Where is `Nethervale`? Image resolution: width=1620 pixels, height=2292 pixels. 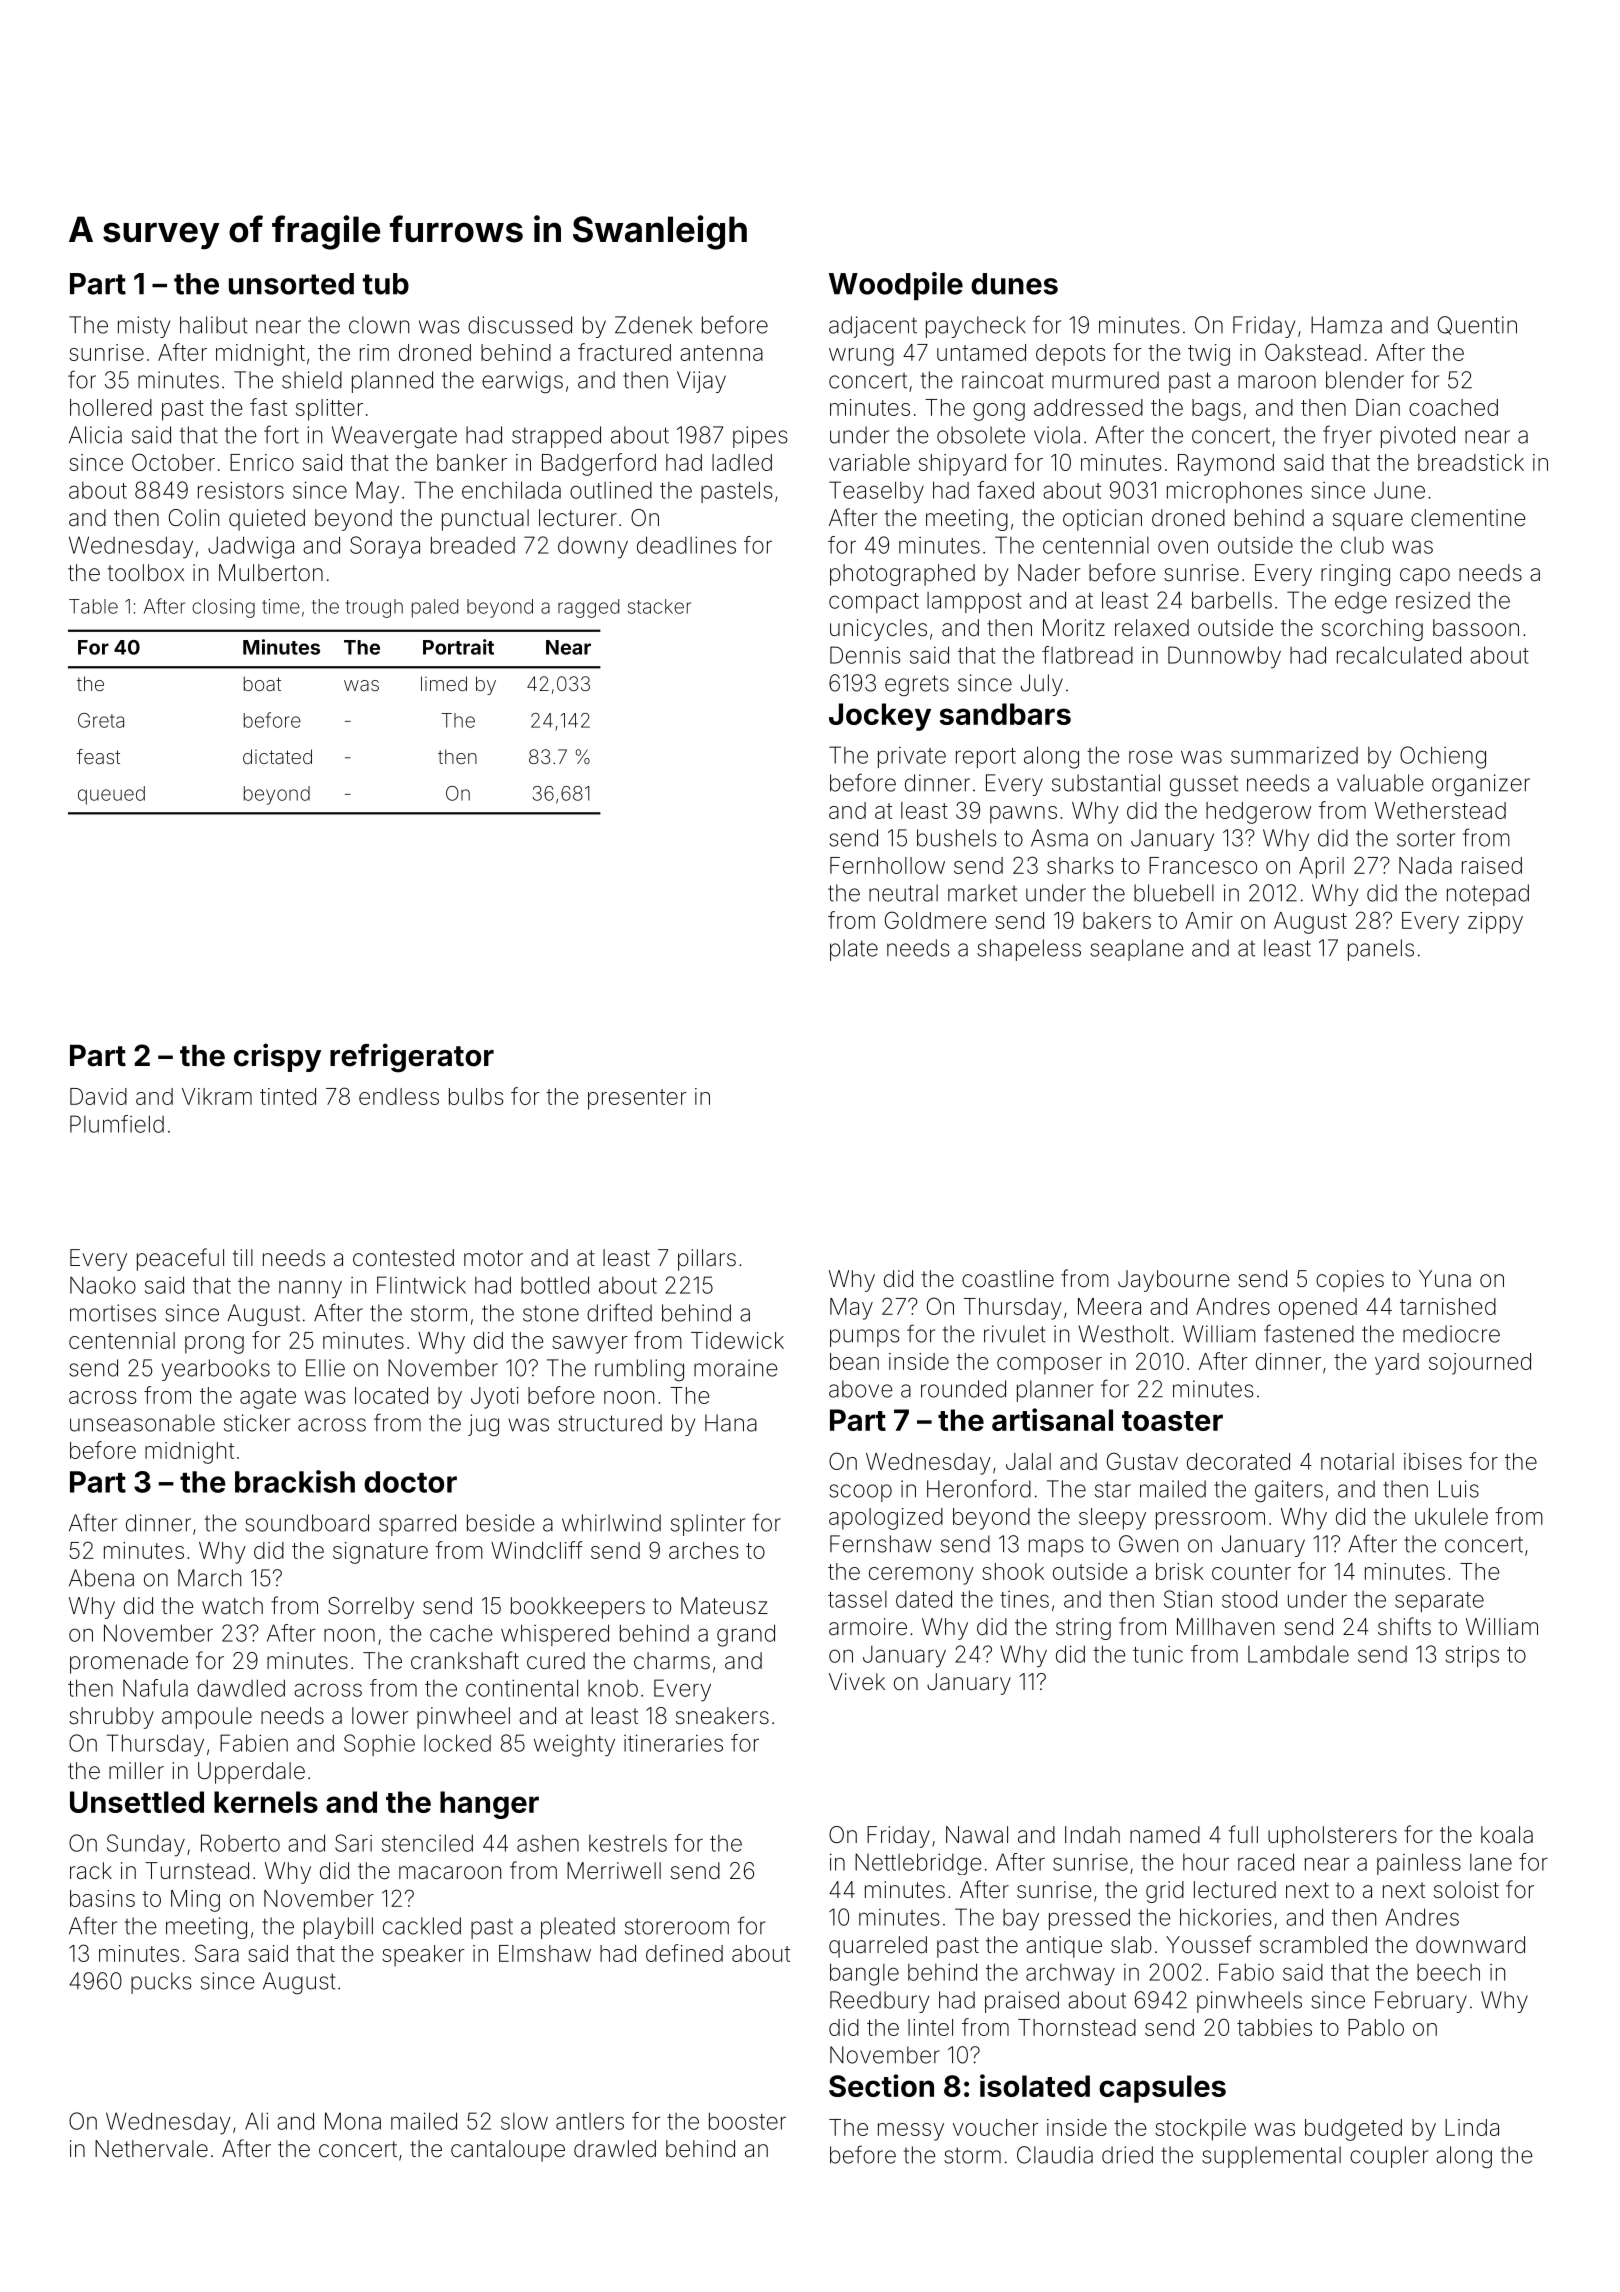 Nethervale is located at coordinates (151, 2149).
